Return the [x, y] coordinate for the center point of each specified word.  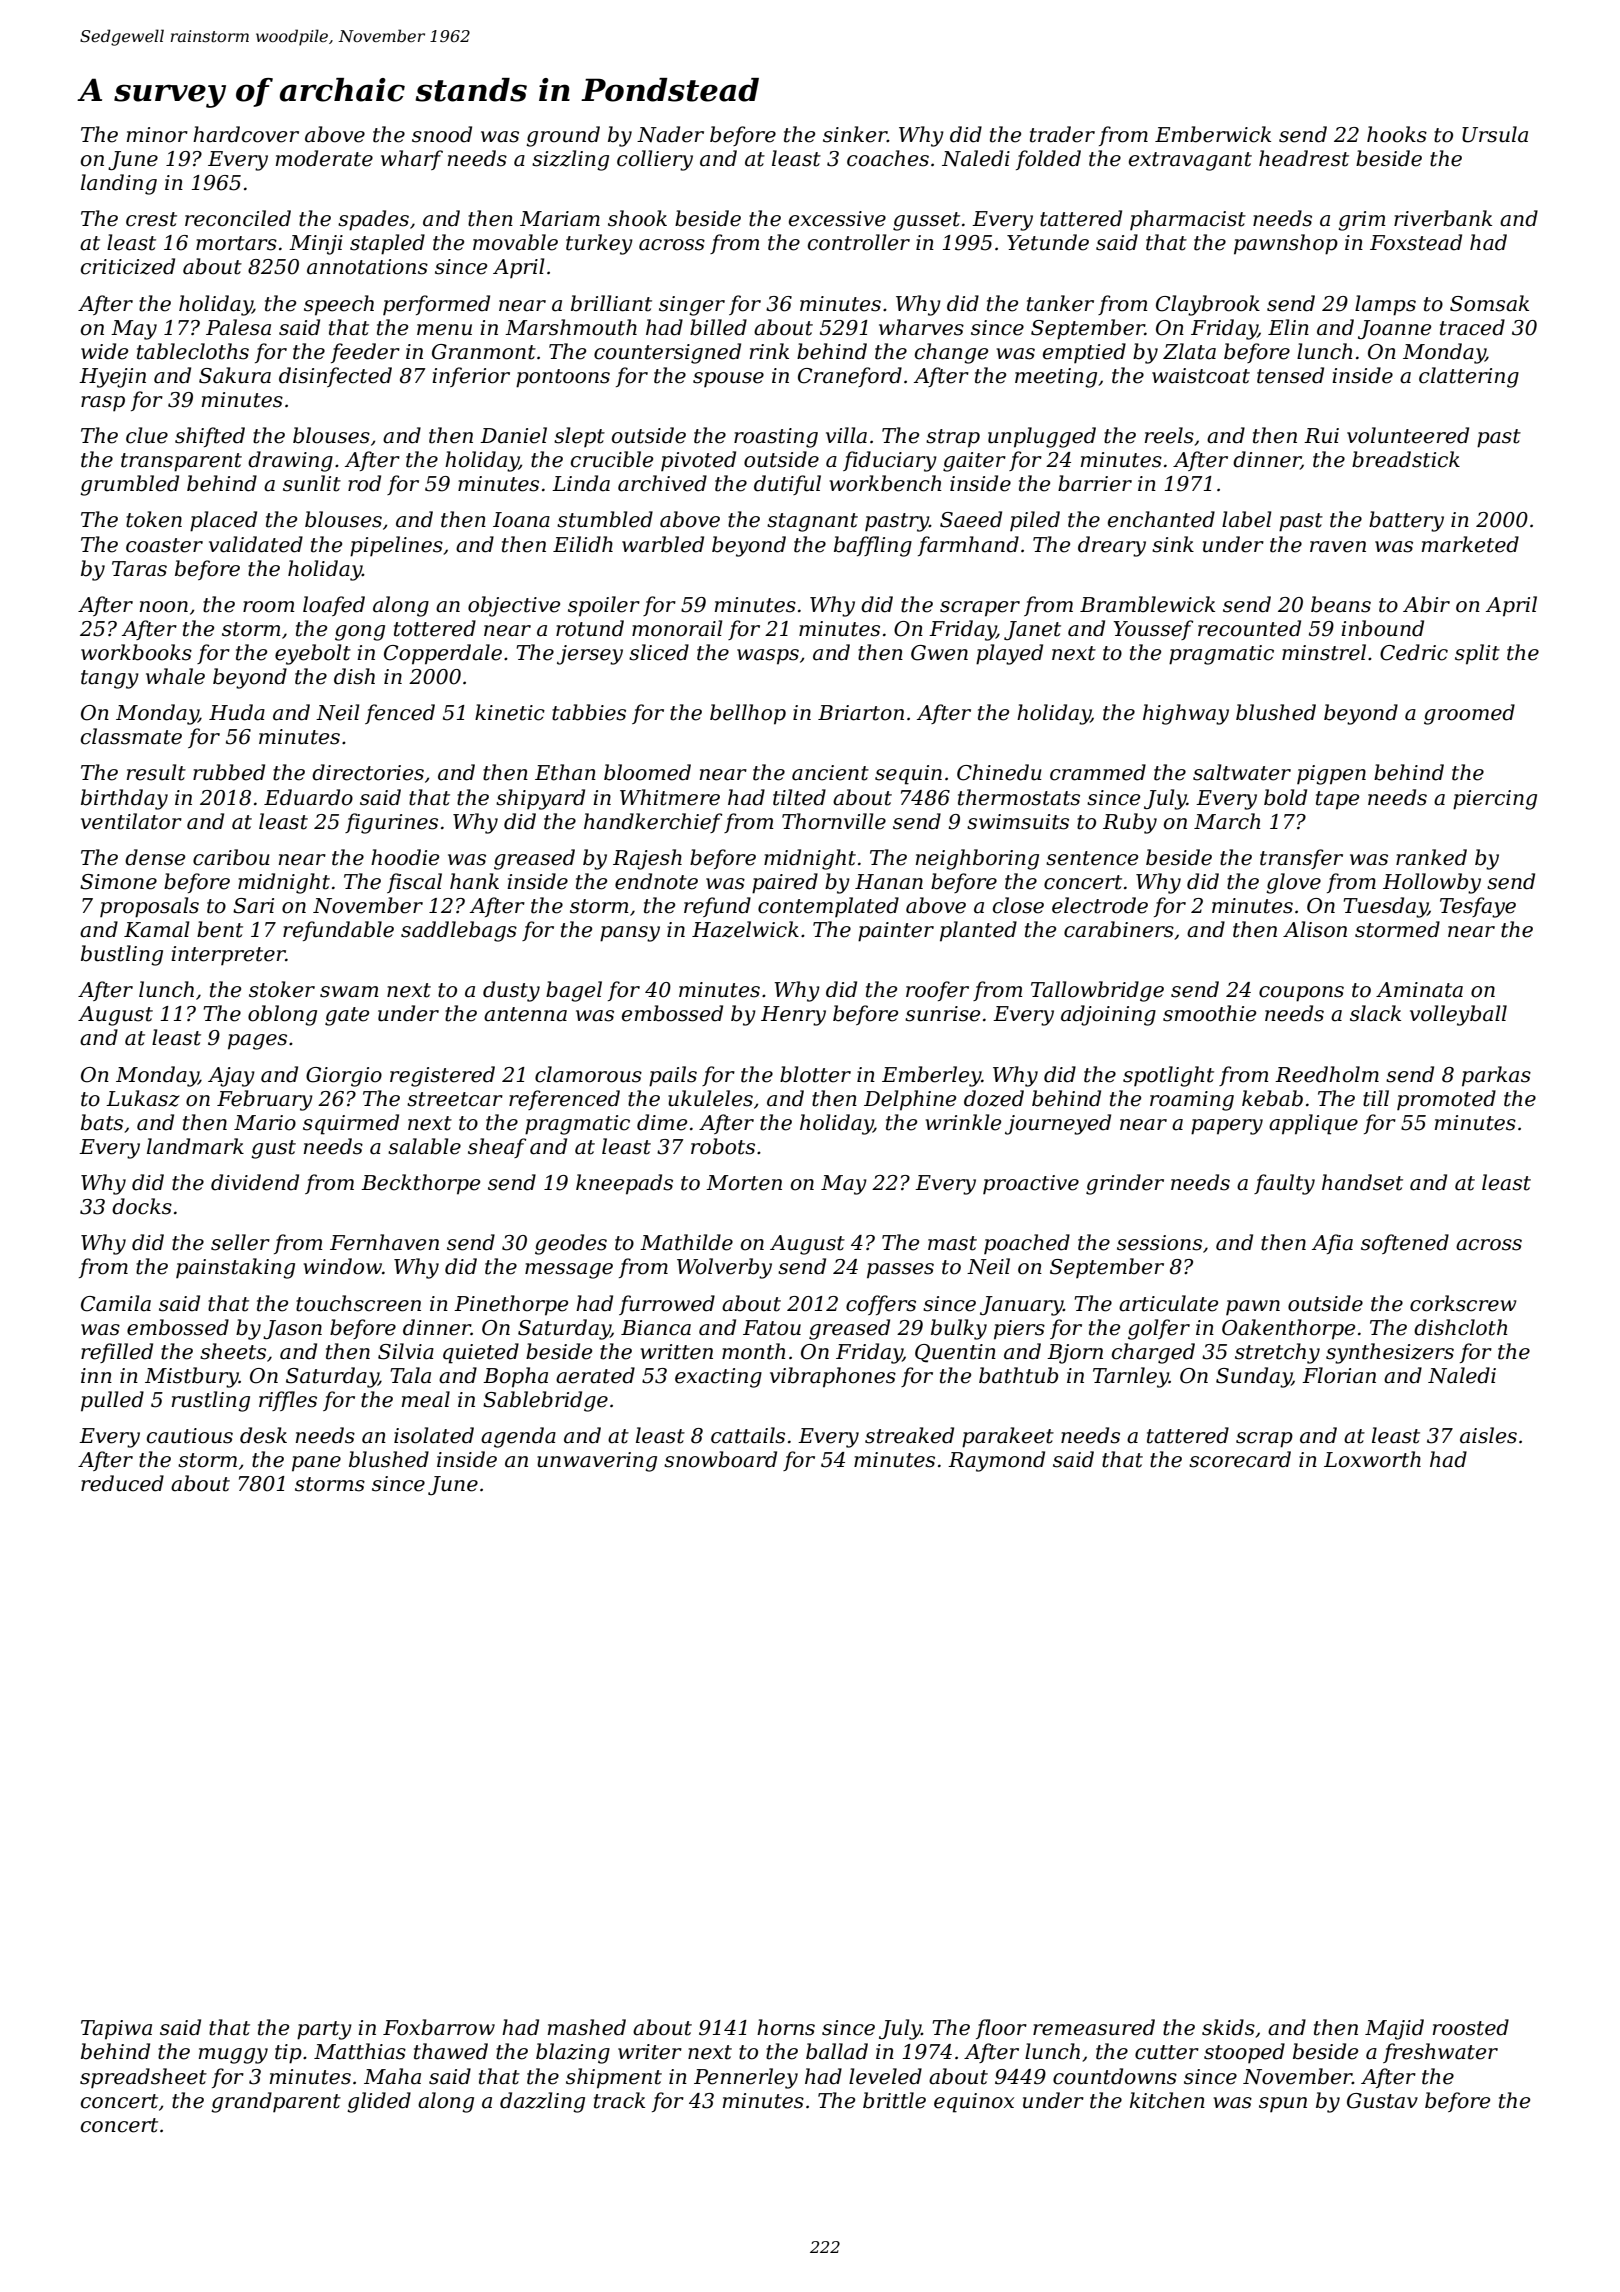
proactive [1031, 1185]
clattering [1469, 377]
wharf [412, 160]
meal [426, 1399]
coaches [888, 158]
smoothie [1209, 1013]
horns [786, 2027]
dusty [511, 991]
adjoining [1108, 1015]
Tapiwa [116, 2030]
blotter [815, 1074]
